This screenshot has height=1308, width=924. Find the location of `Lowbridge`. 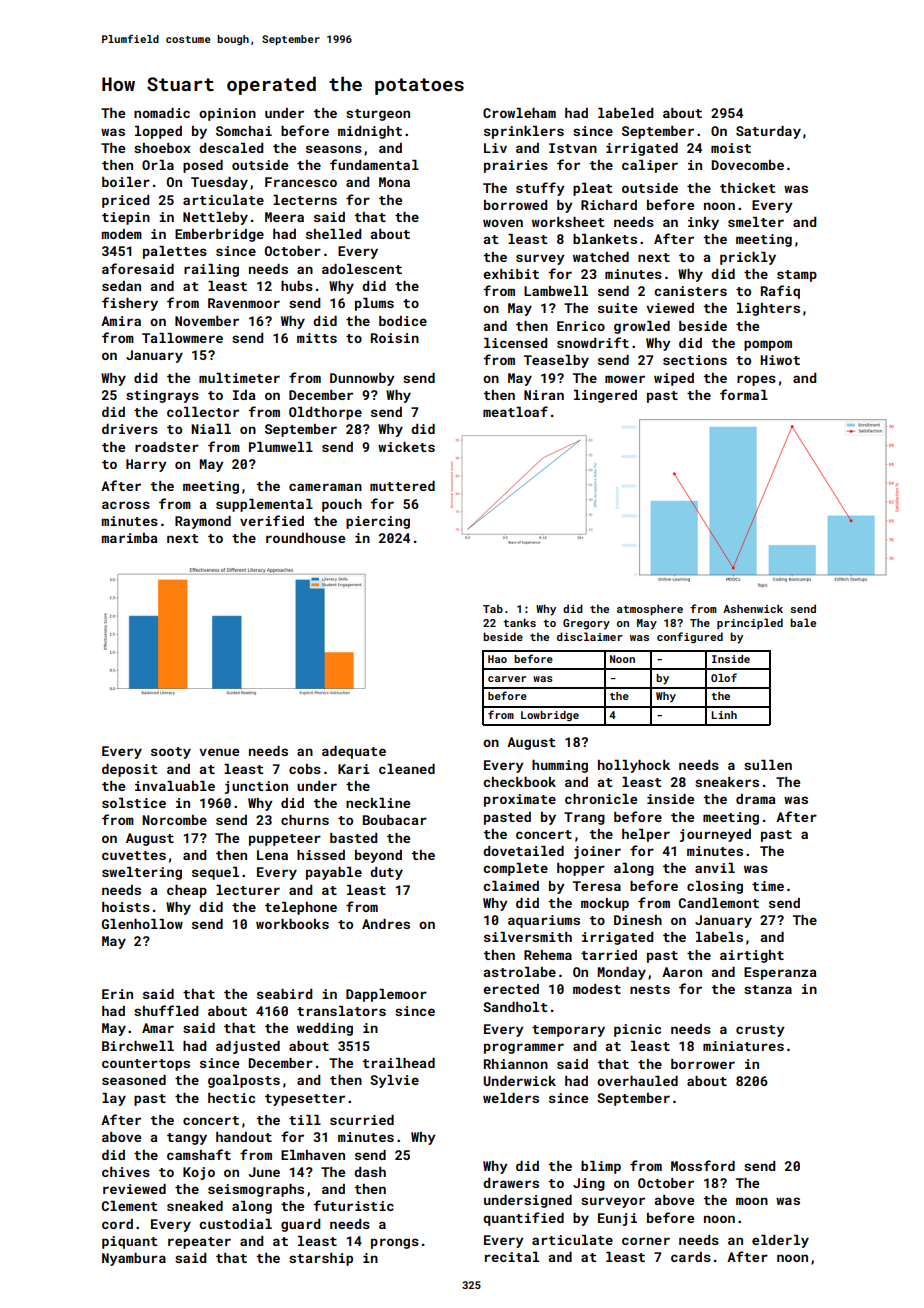

Lowbridge is located at coordinates (550, 716).
